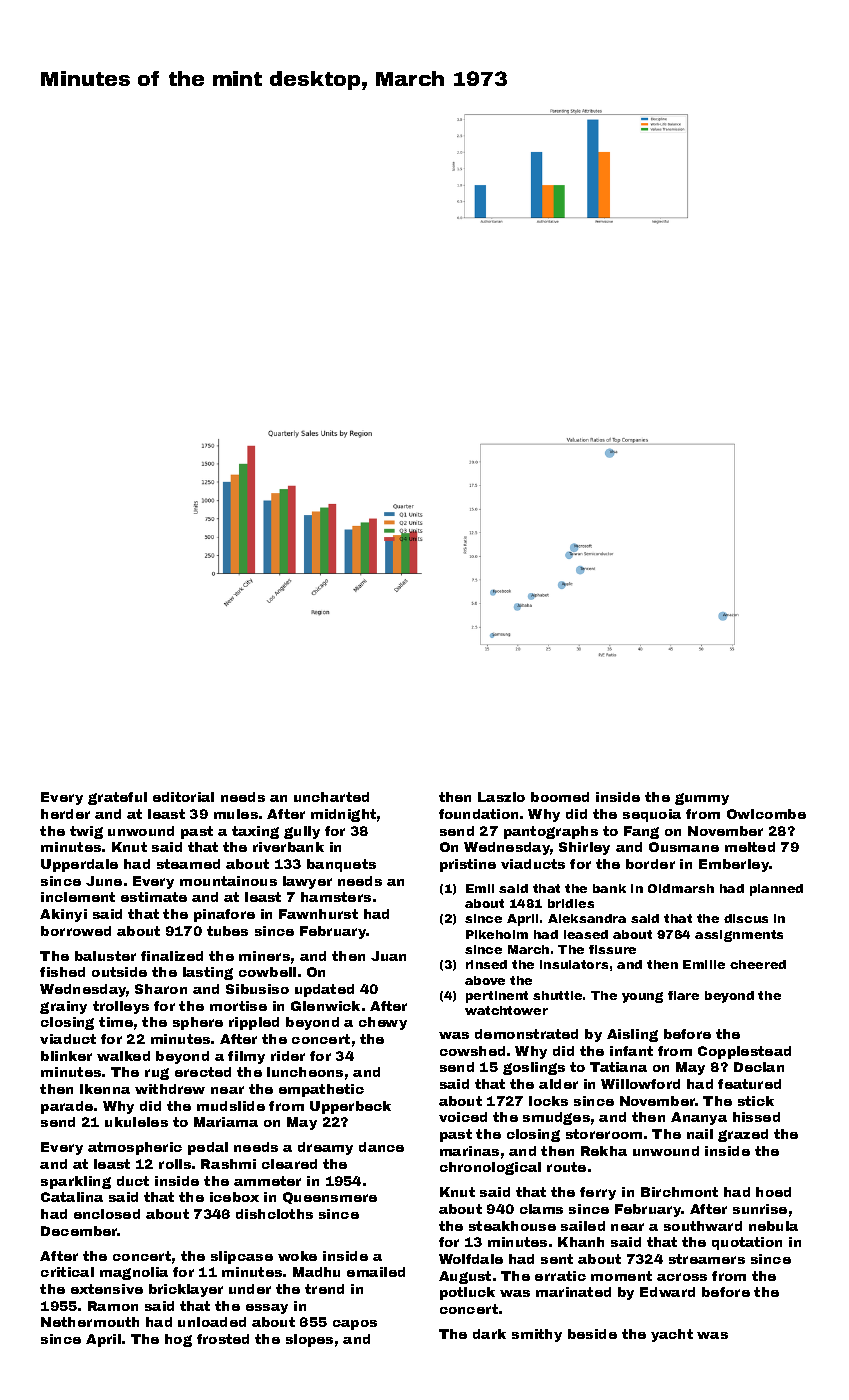 Image resolution: width=849 pixels, height=1400 pixels. Describe the element at coordinates (574, 964) in the page. I see `insulators` at that location.
